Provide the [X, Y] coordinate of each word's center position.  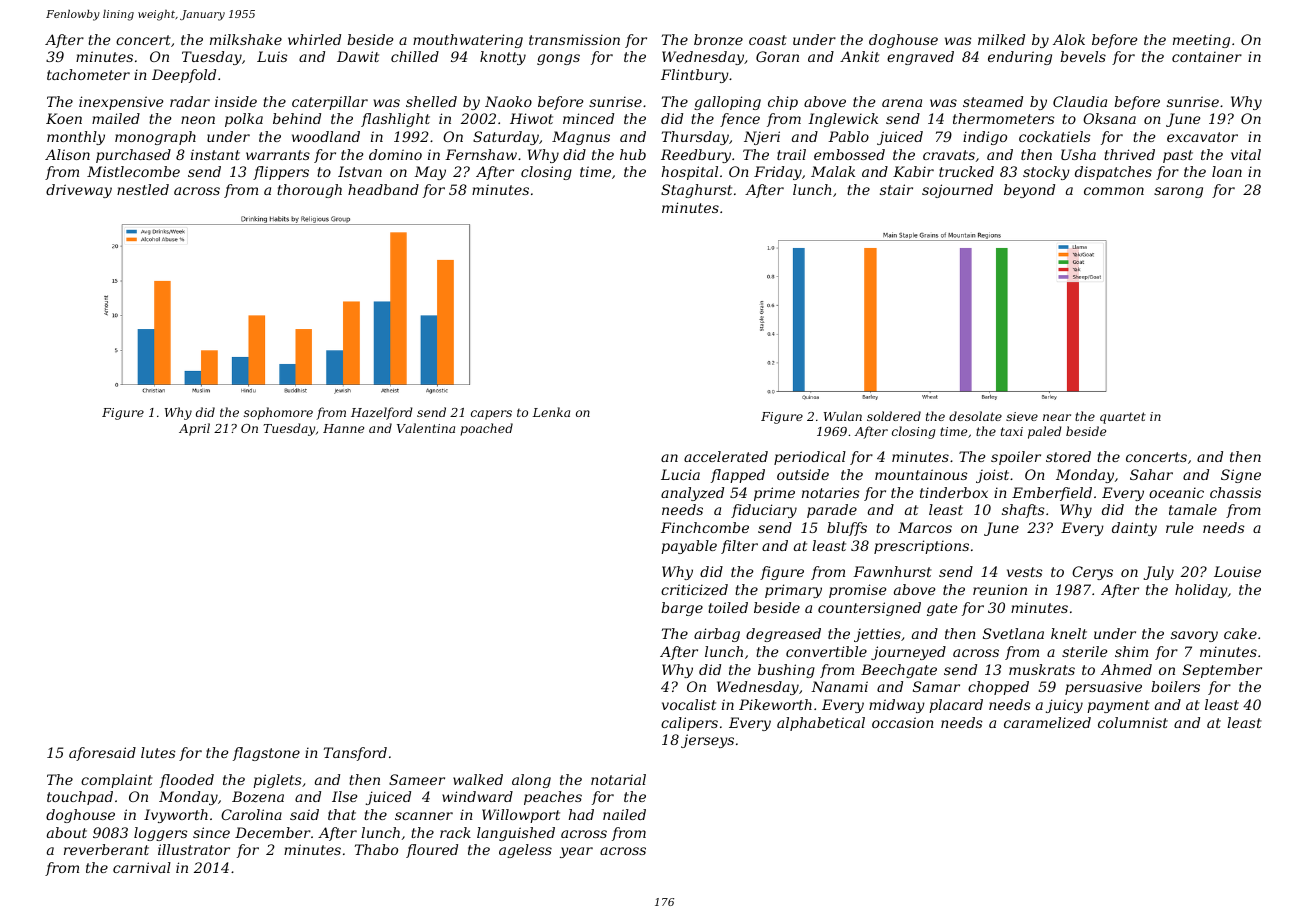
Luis [272, 56]
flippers [281, 173]
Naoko [508, 101]
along [531, 781]
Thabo [376, 849]
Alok [1069, 39]
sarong [1178, 192]
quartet [1123, 418]
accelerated [726, 456]
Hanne [343, 428]
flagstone [266, 754]
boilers [1175, 686]
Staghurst [696, 191]
